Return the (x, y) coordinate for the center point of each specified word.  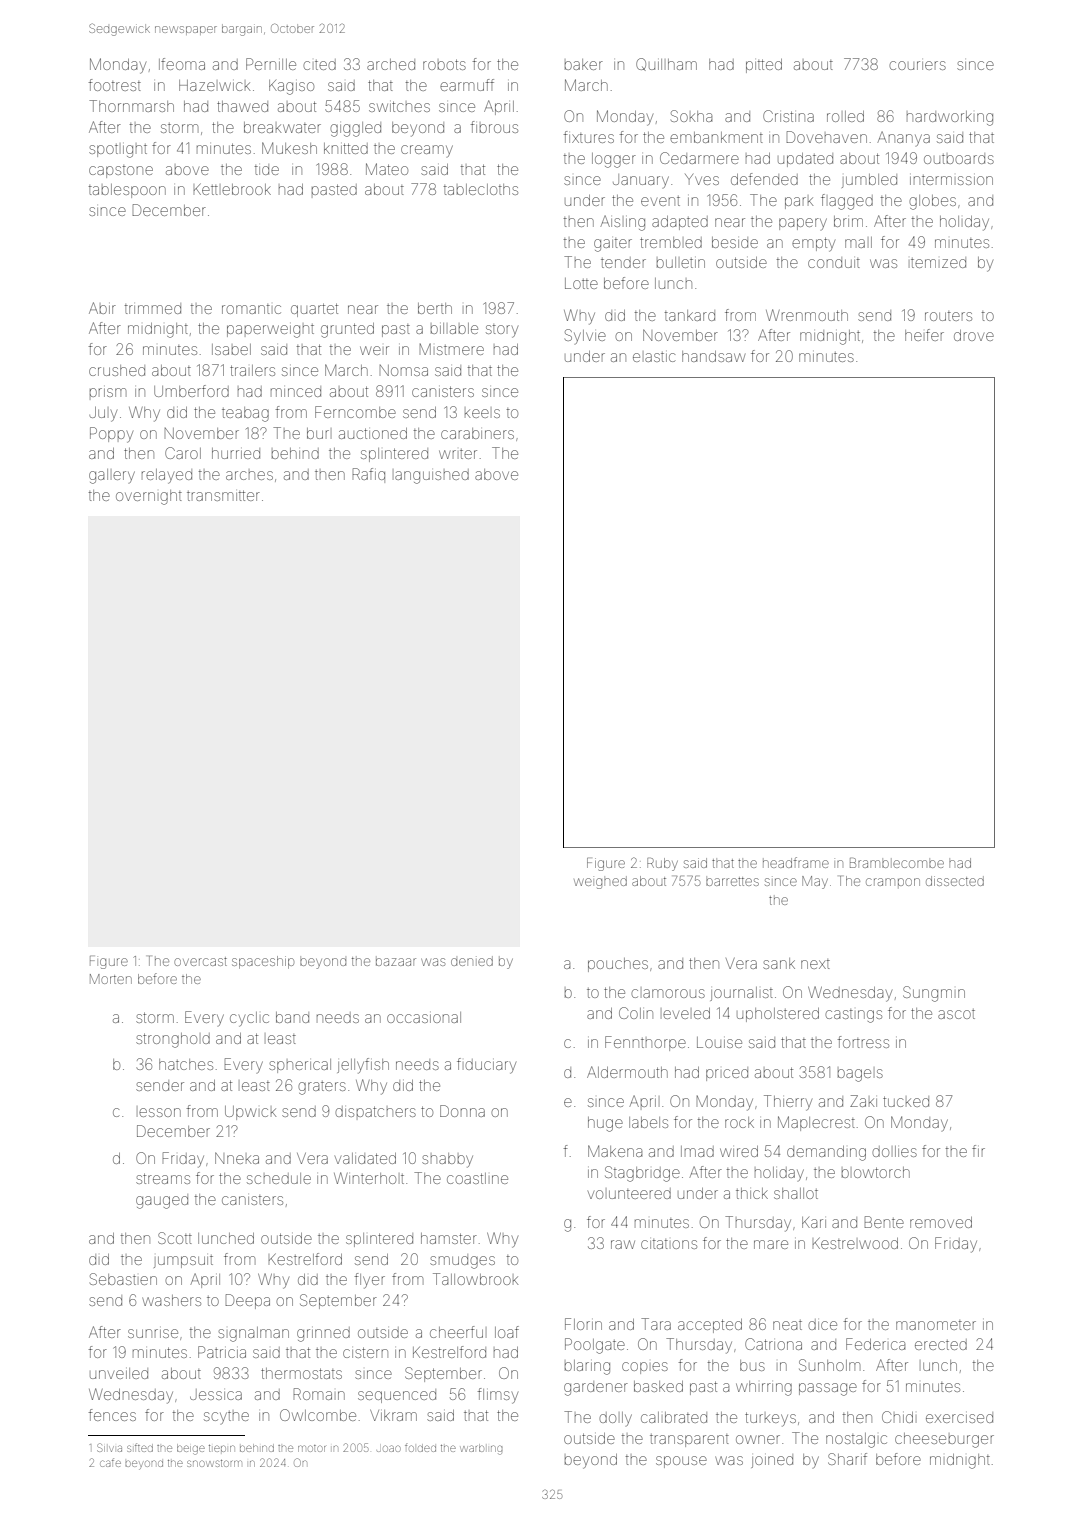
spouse (681, 1462)
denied (472, 961)
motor (312, 1448)
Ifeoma (182, 64)
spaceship (263, 962)
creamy (427, 151)
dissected (955, 881)
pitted (764, 66)
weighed (600, 882)
